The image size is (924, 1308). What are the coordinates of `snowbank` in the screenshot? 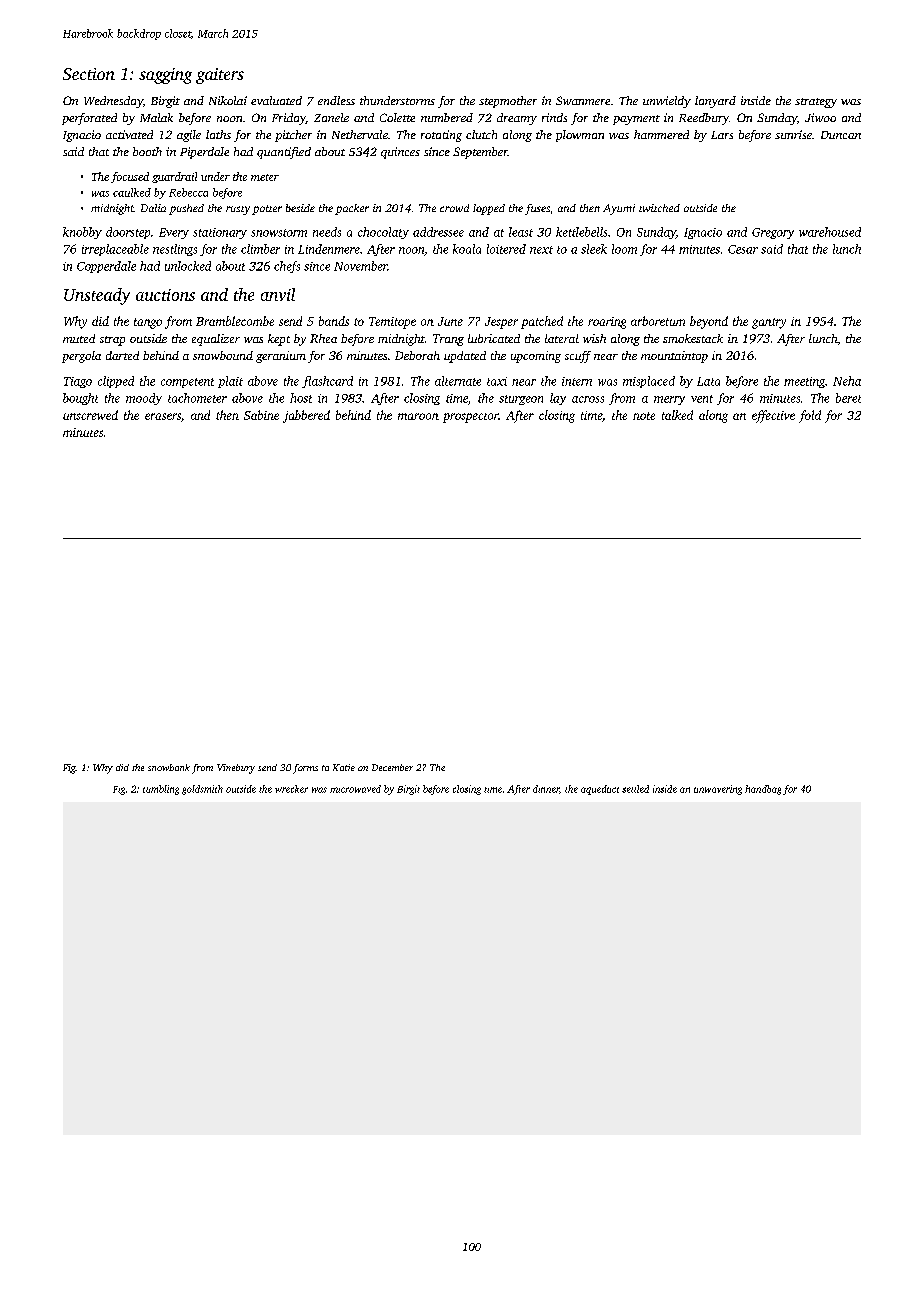 It's located at (169, 767).
